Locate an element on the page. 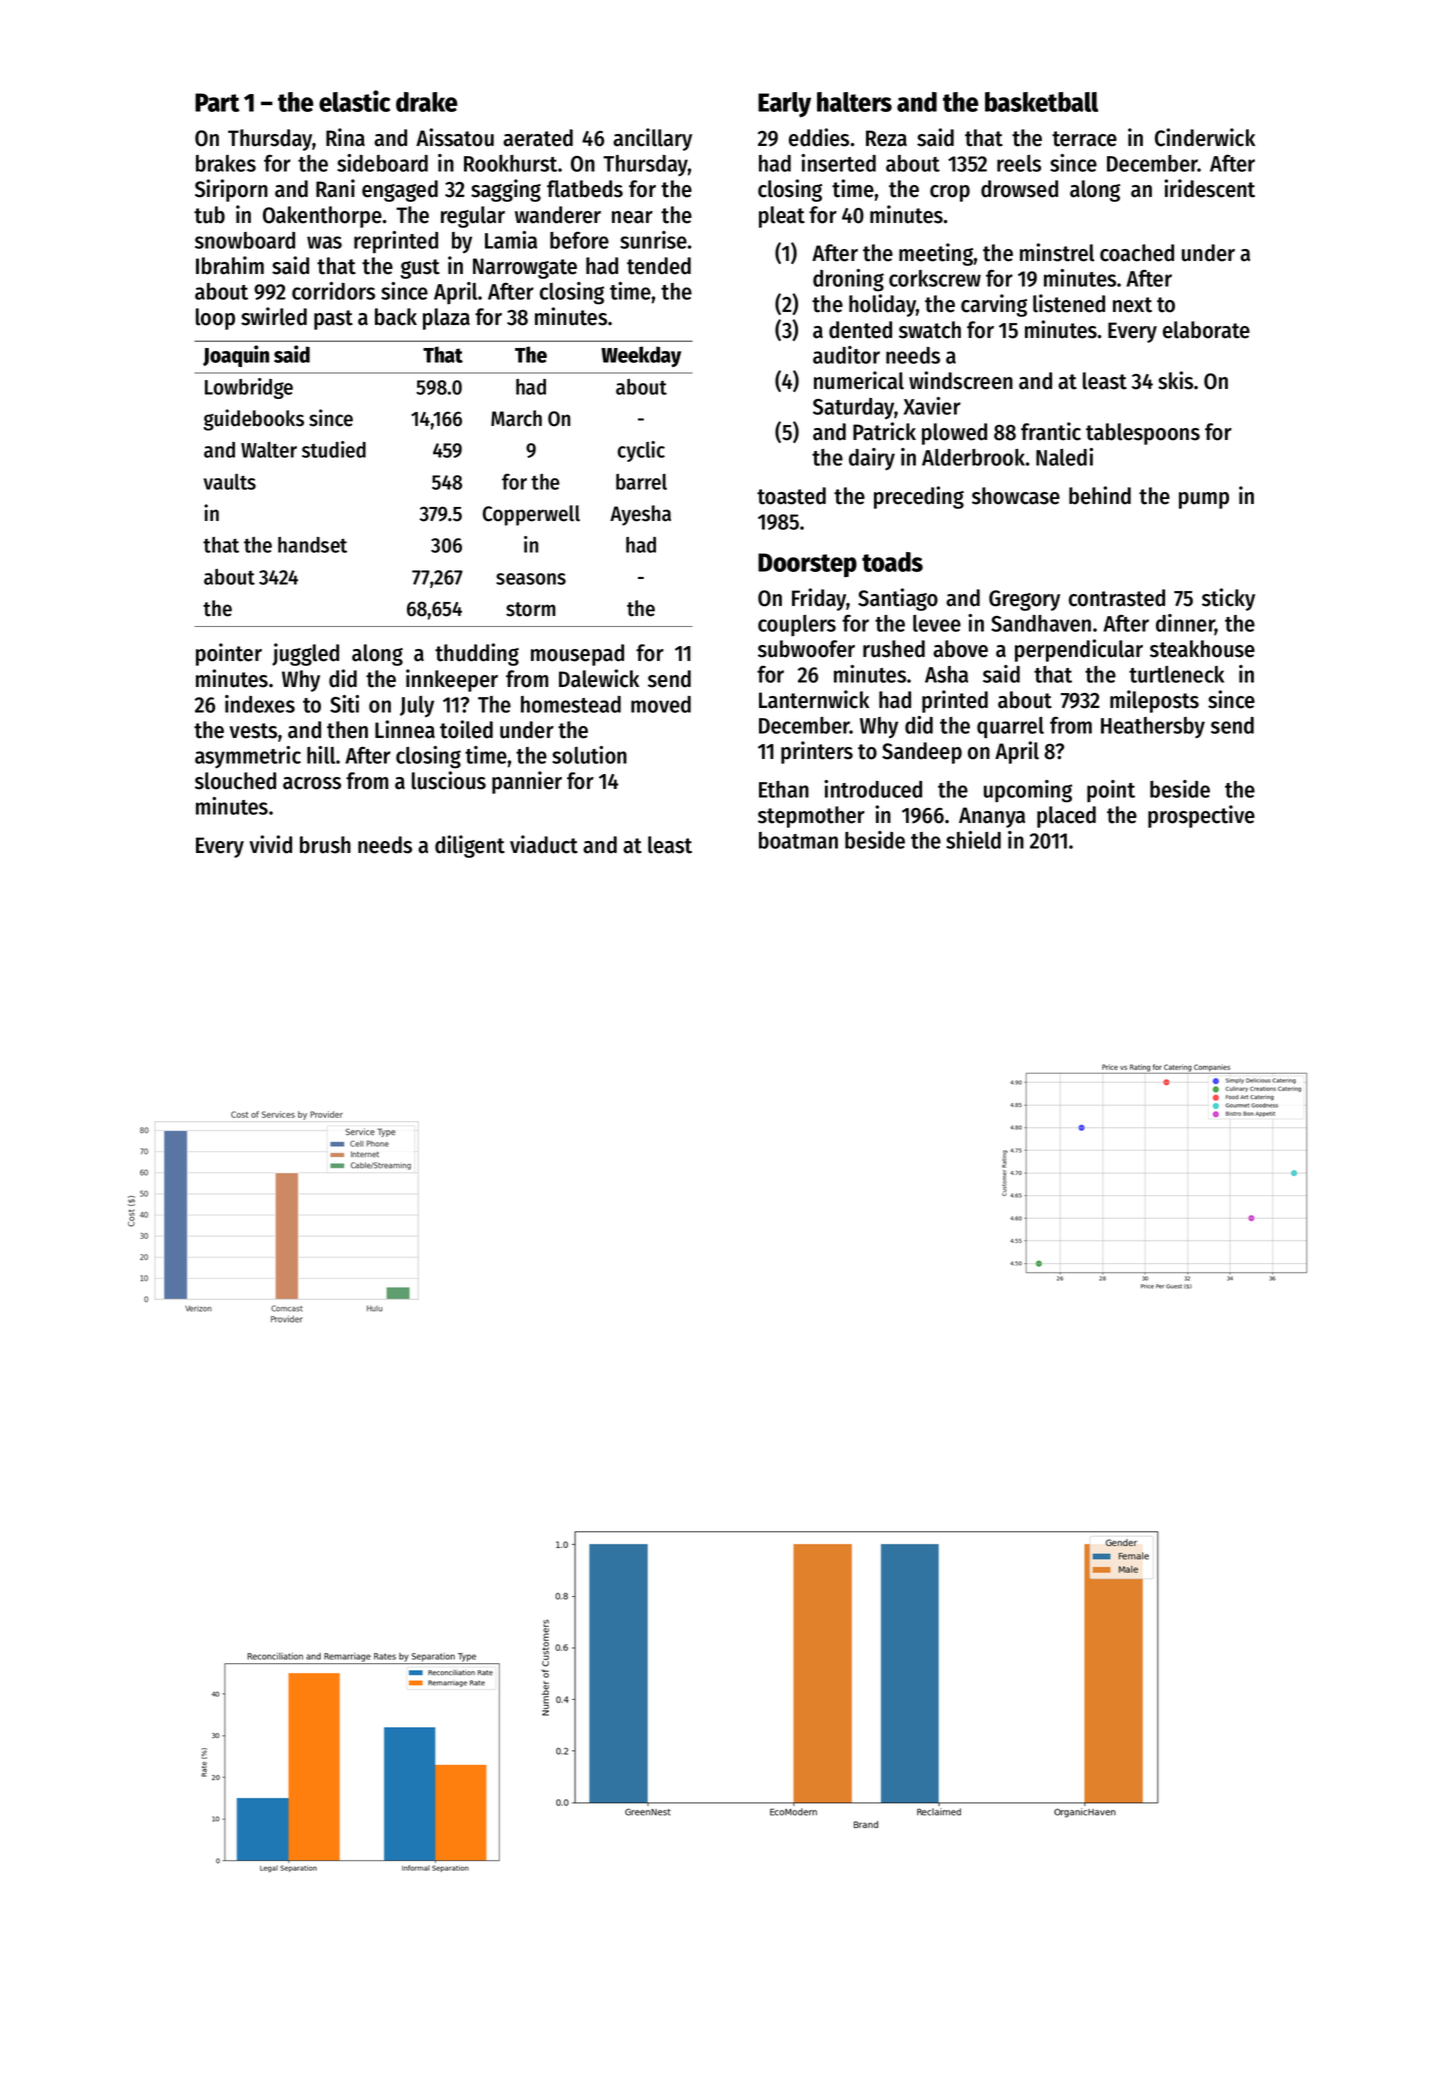 The image size is (1450, 2100). basketball is located at coordinates (1041, 102).
